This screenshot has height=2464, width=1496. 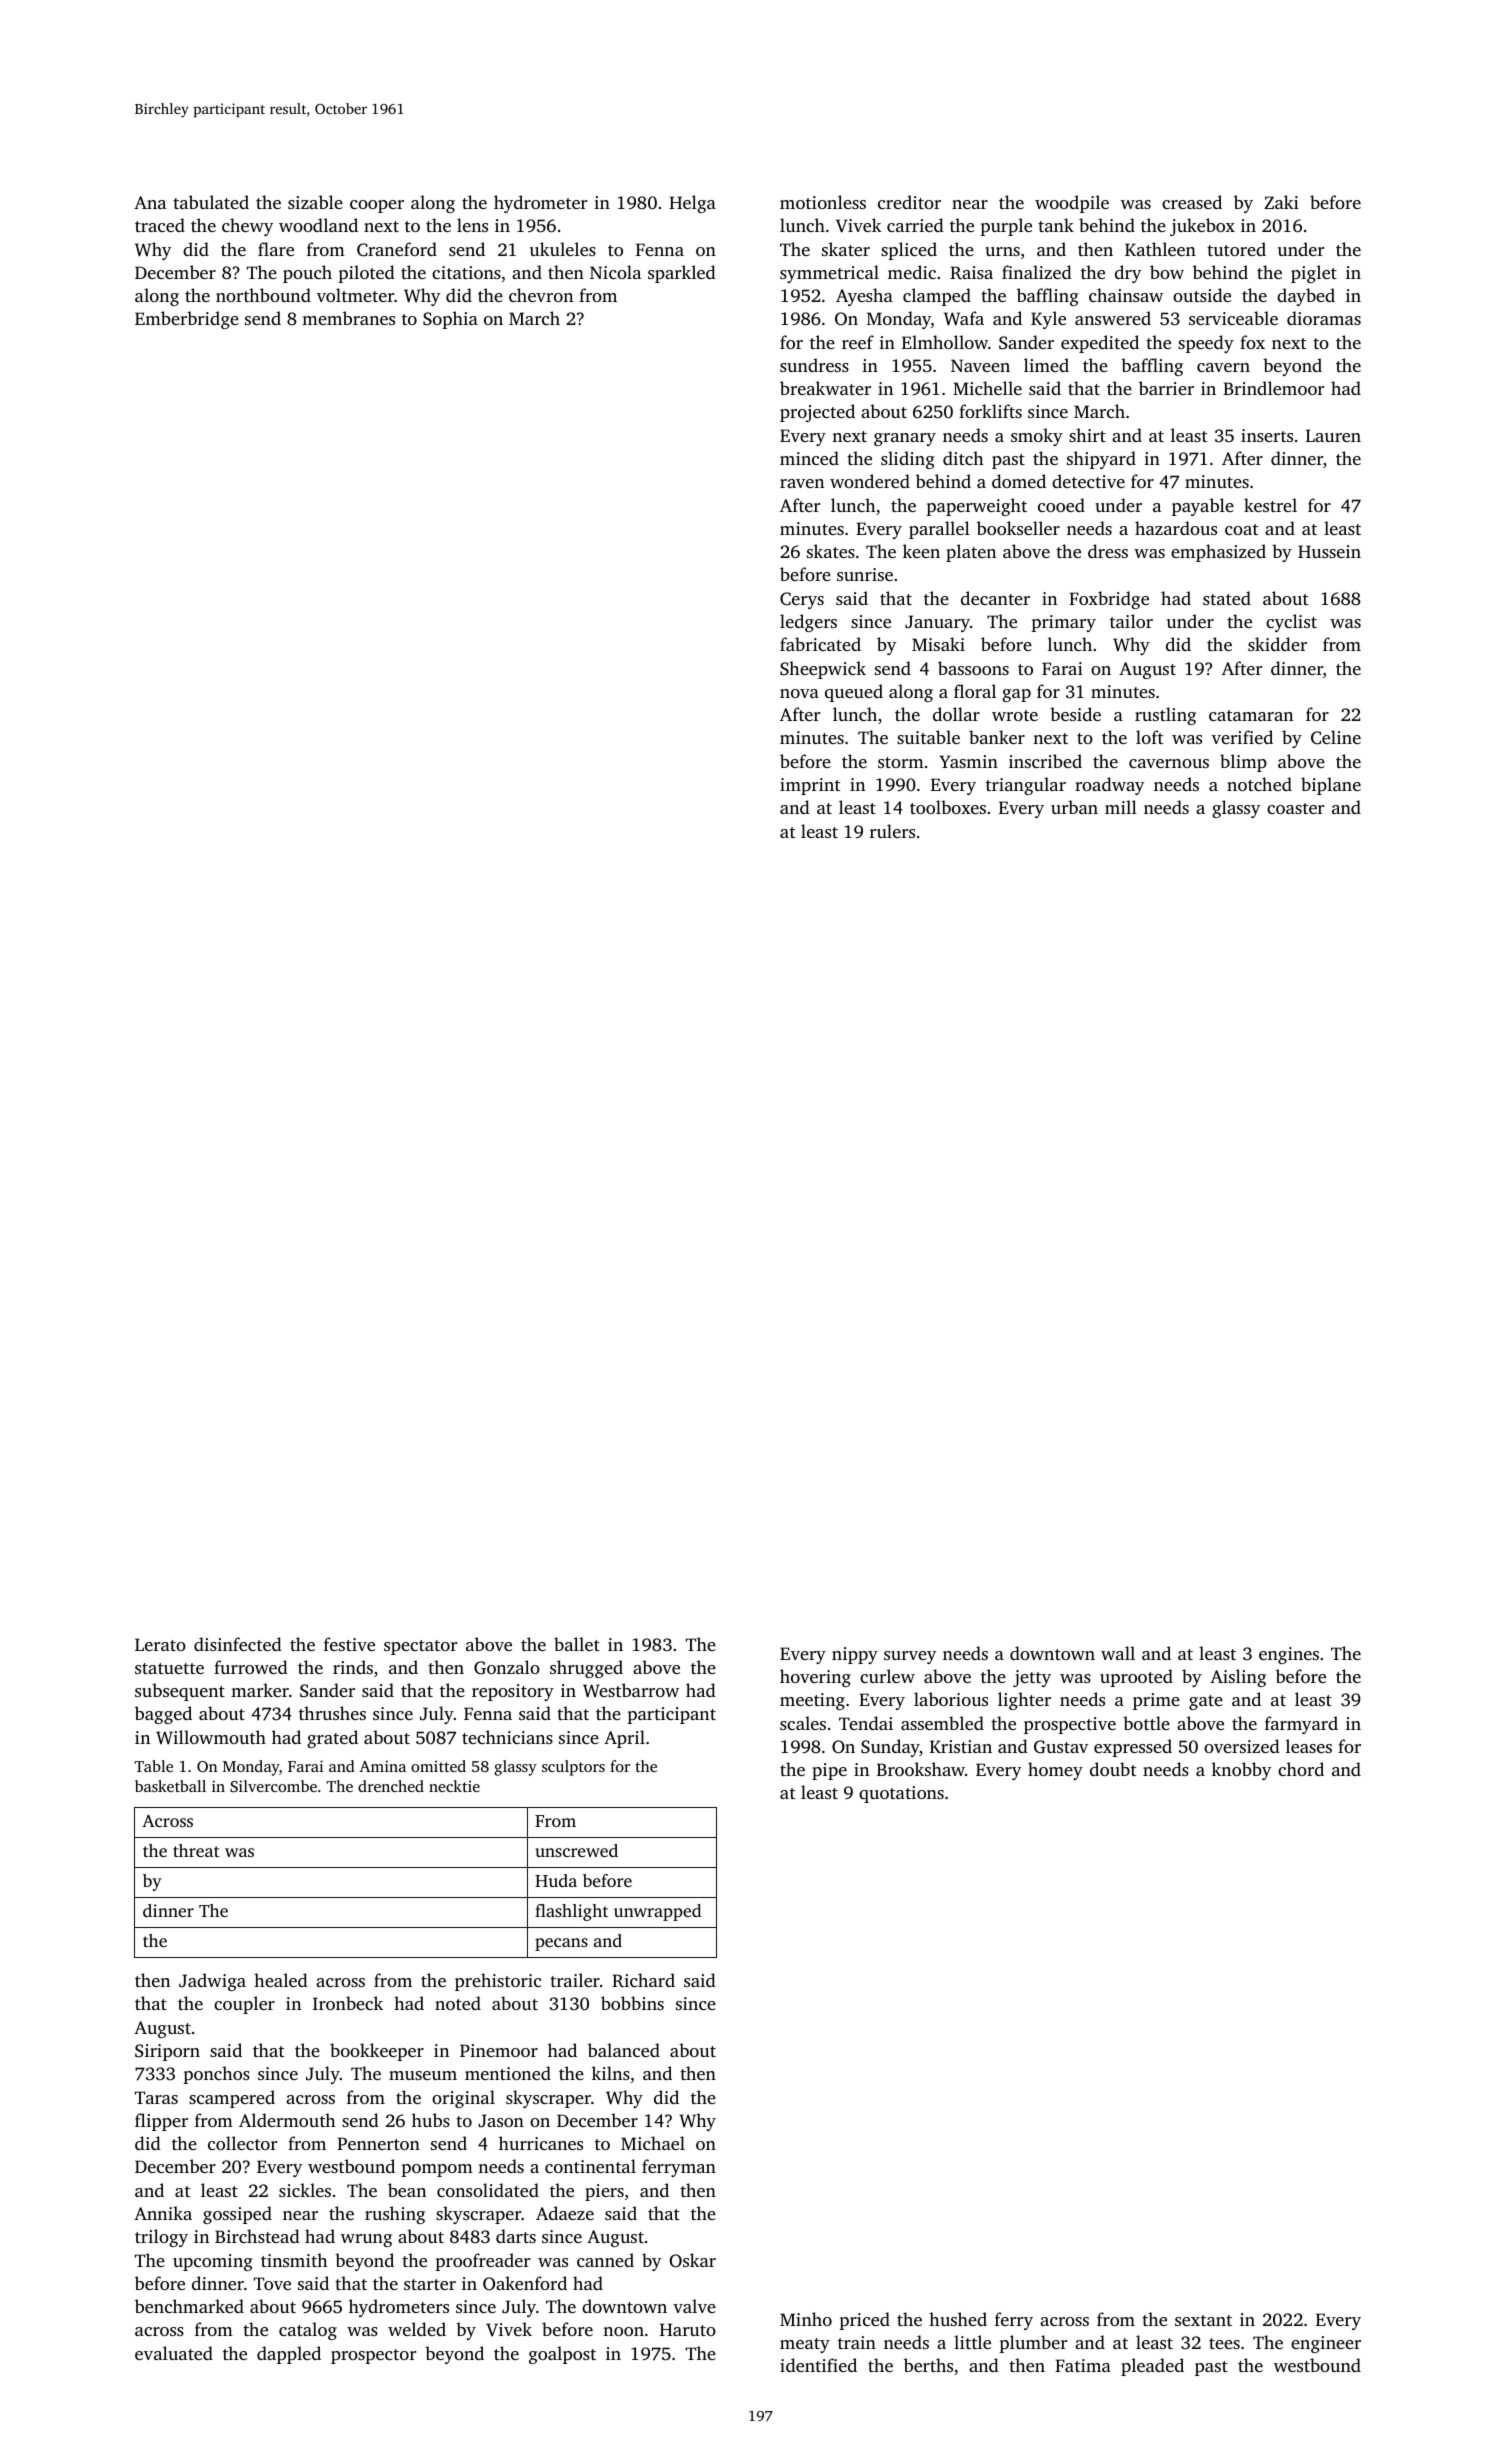 I want to click on nippy, so click(x=855, y=1655).
